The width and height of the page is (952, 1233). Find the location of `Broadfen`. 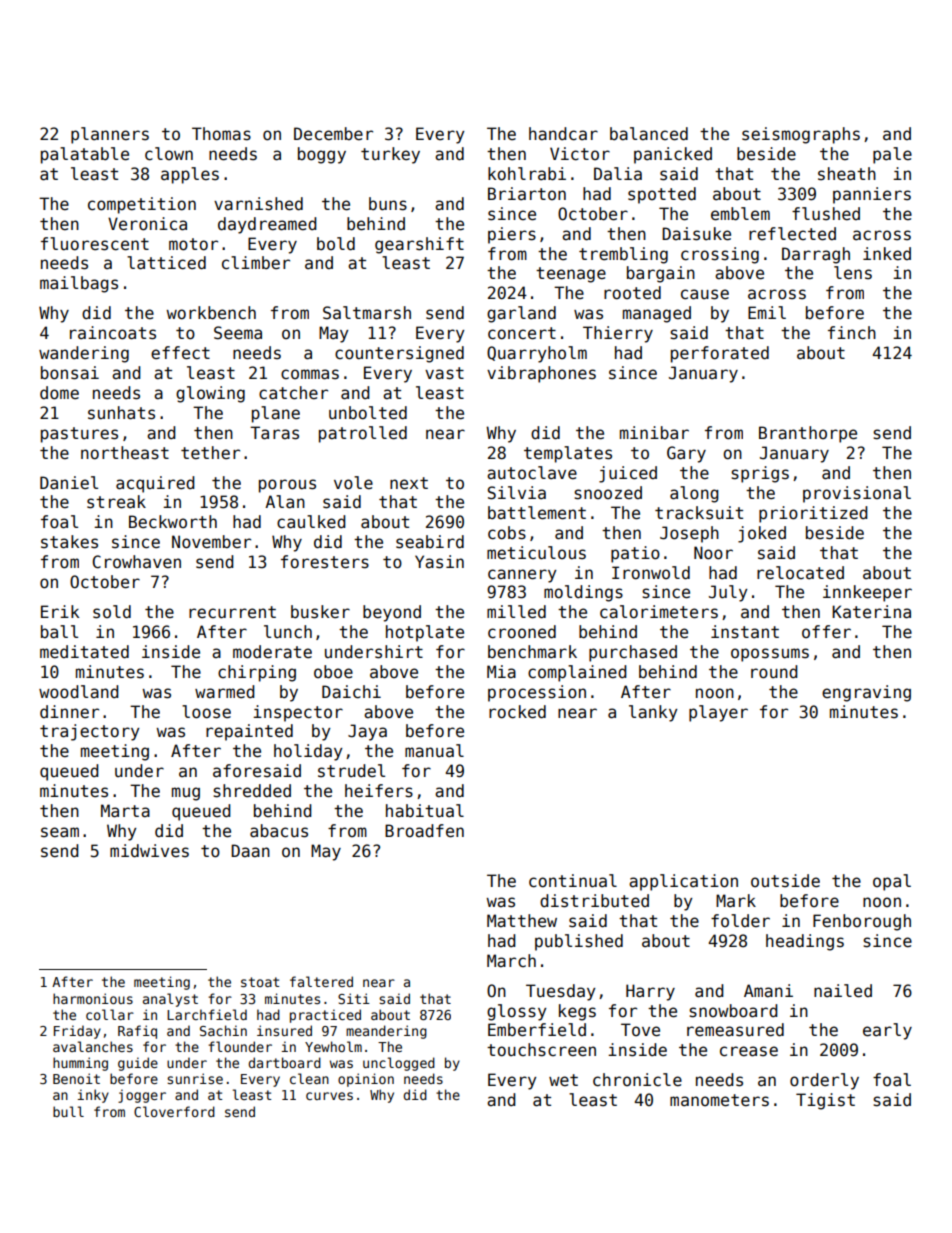

Broadfen is located at coordinates (424, 831).
